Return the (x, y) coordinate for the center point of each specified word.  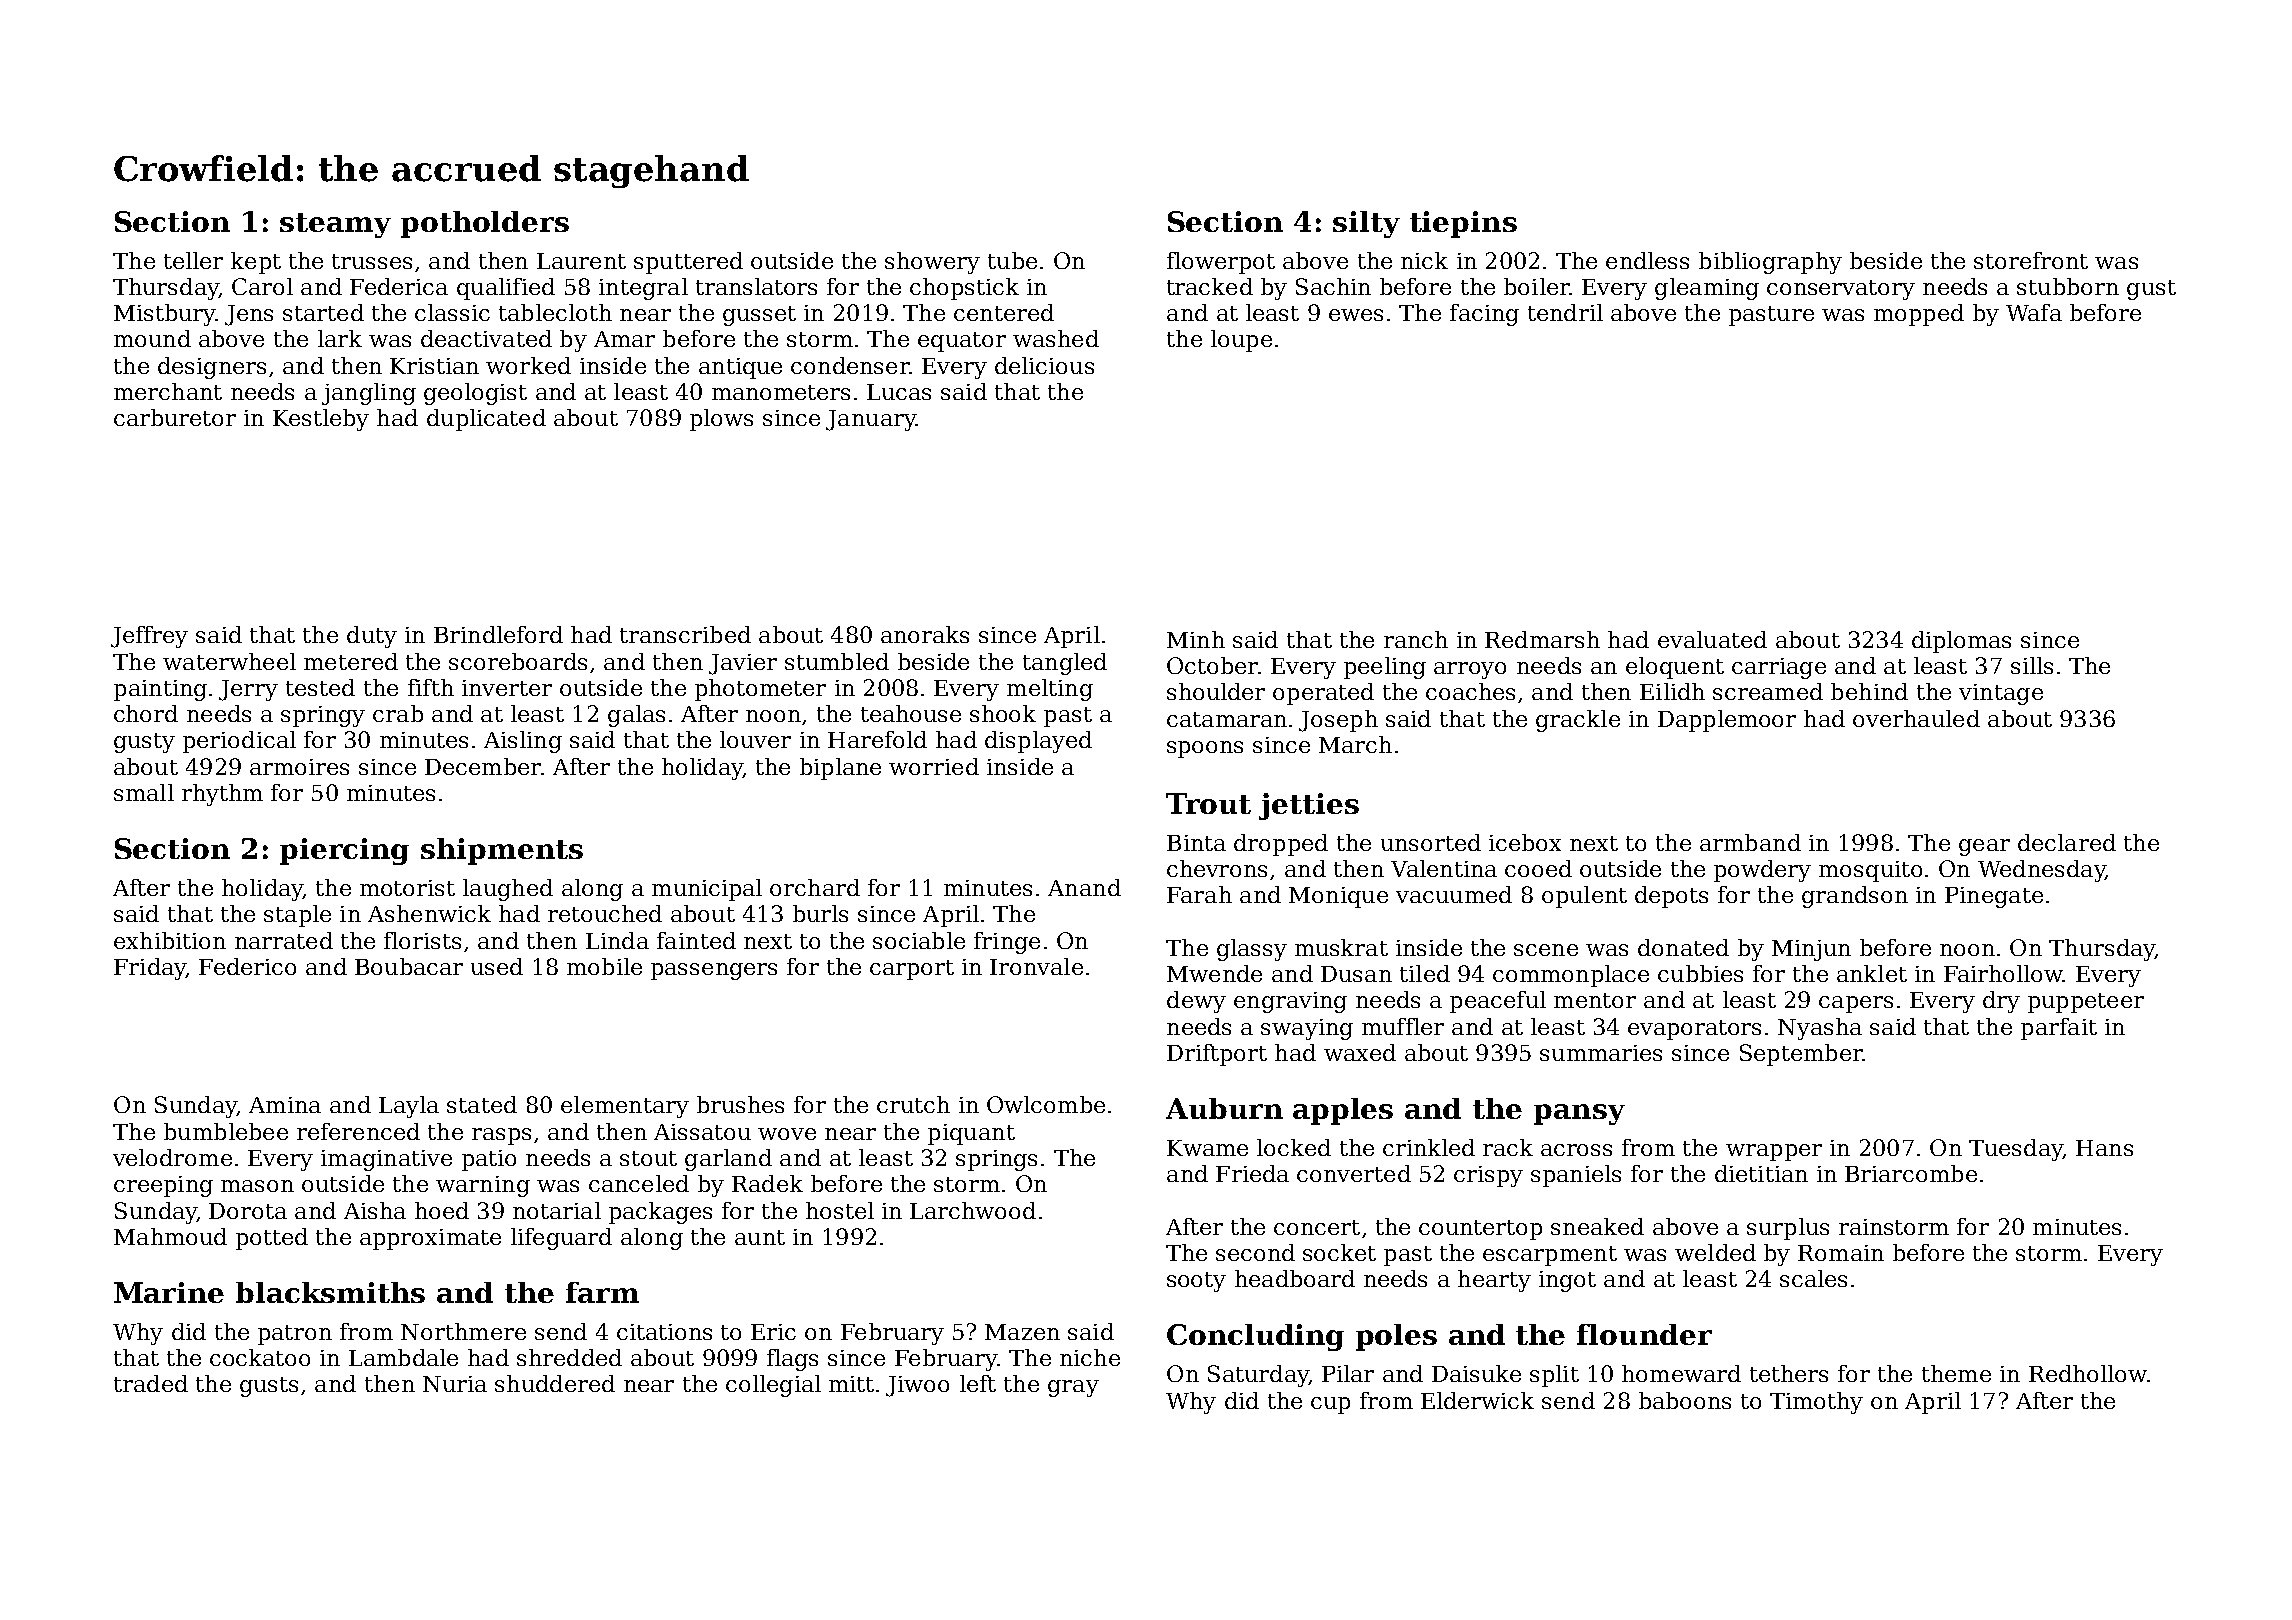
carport (912, 970)
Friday (150, 969)
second (1255, 1252)
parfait (2059, 1029)
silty (1366, 224)
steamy (335, 225)
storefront (2031, 260)
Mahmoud (170, 1236)
